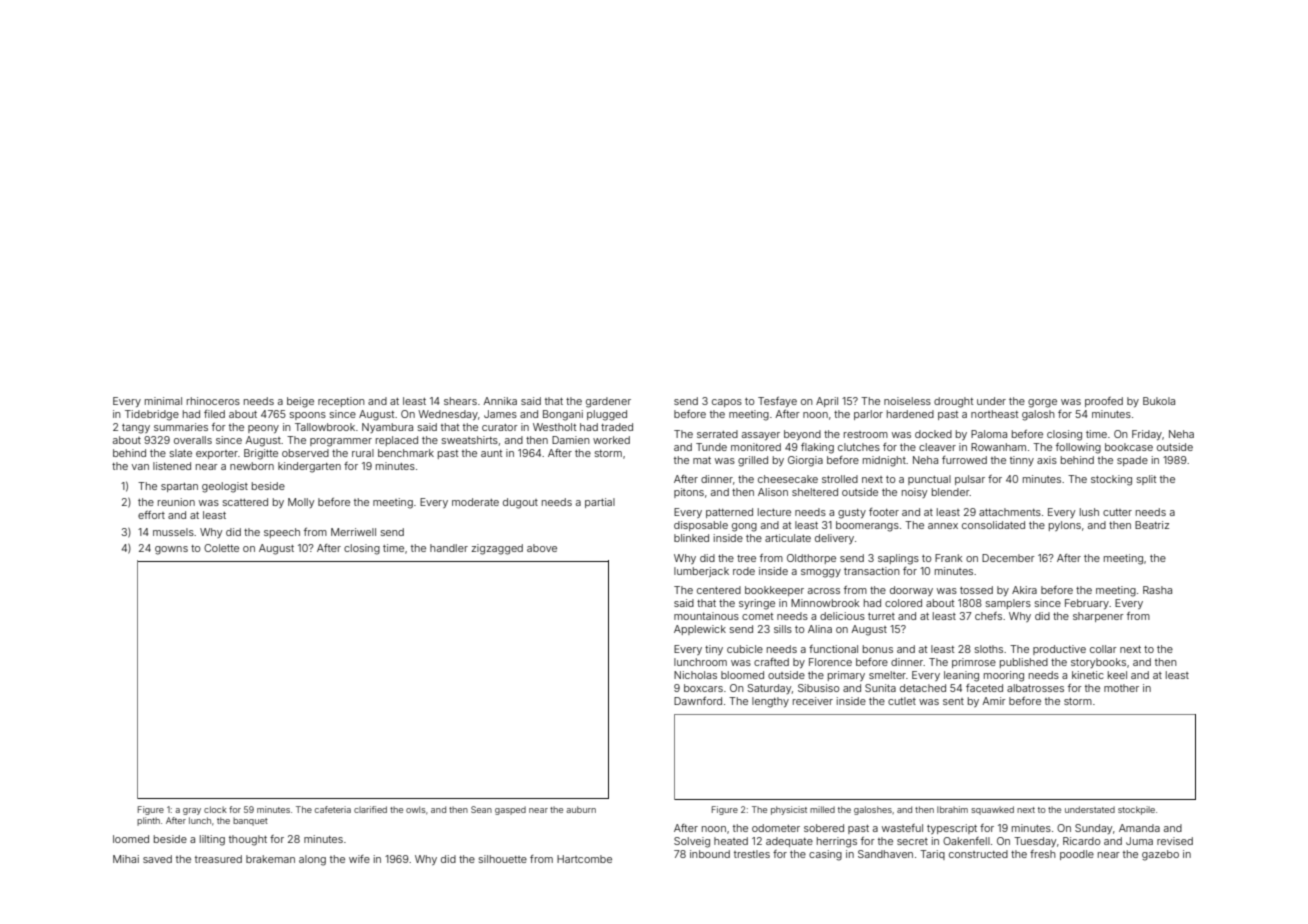 The height and width of the document is (924, 1308). Describe the element at coordinates (813, 701) in the document. I see `receiver` at that location.
